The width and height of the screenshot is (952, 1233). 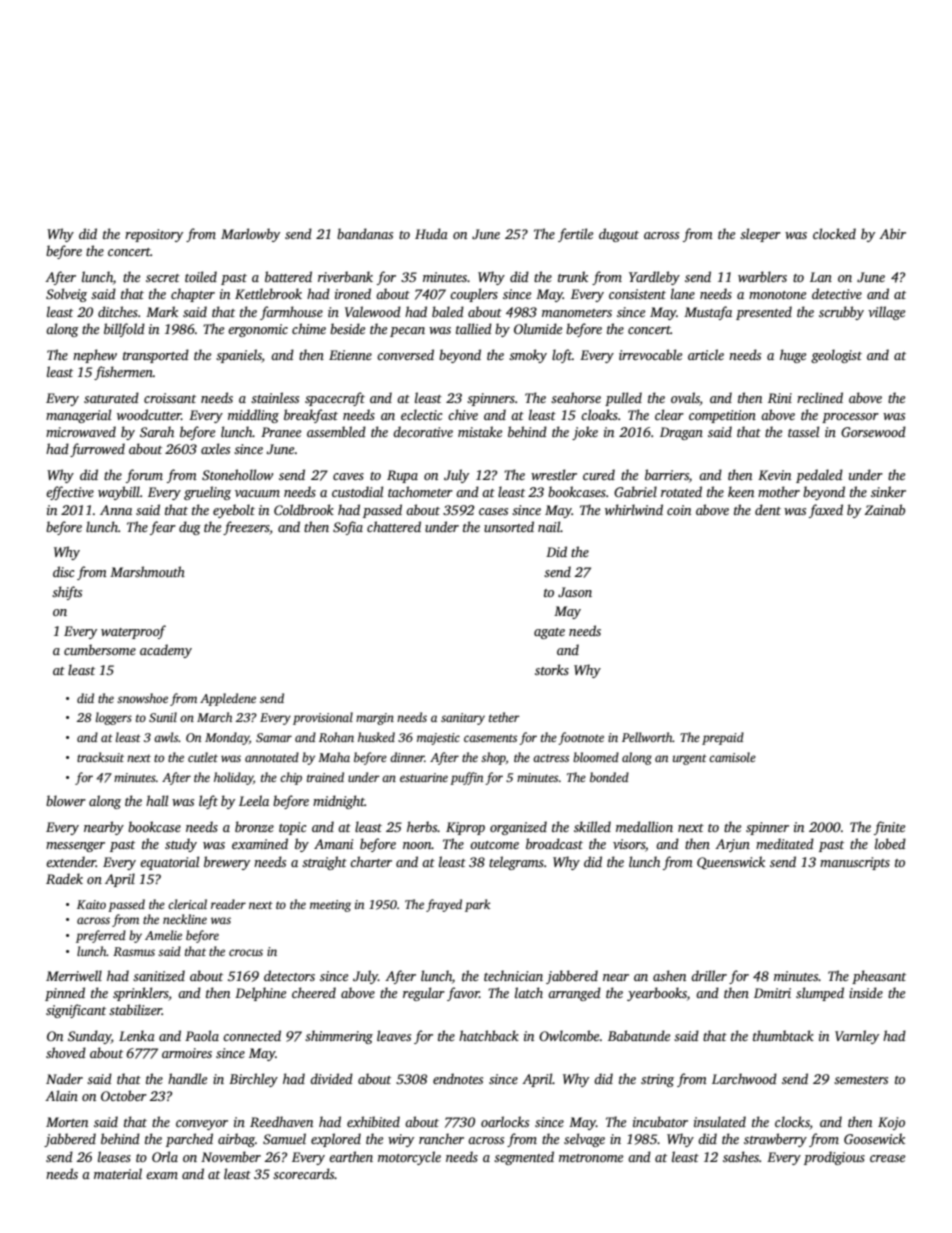 I want to click on Birchley, so click(x=253, y=1080).
